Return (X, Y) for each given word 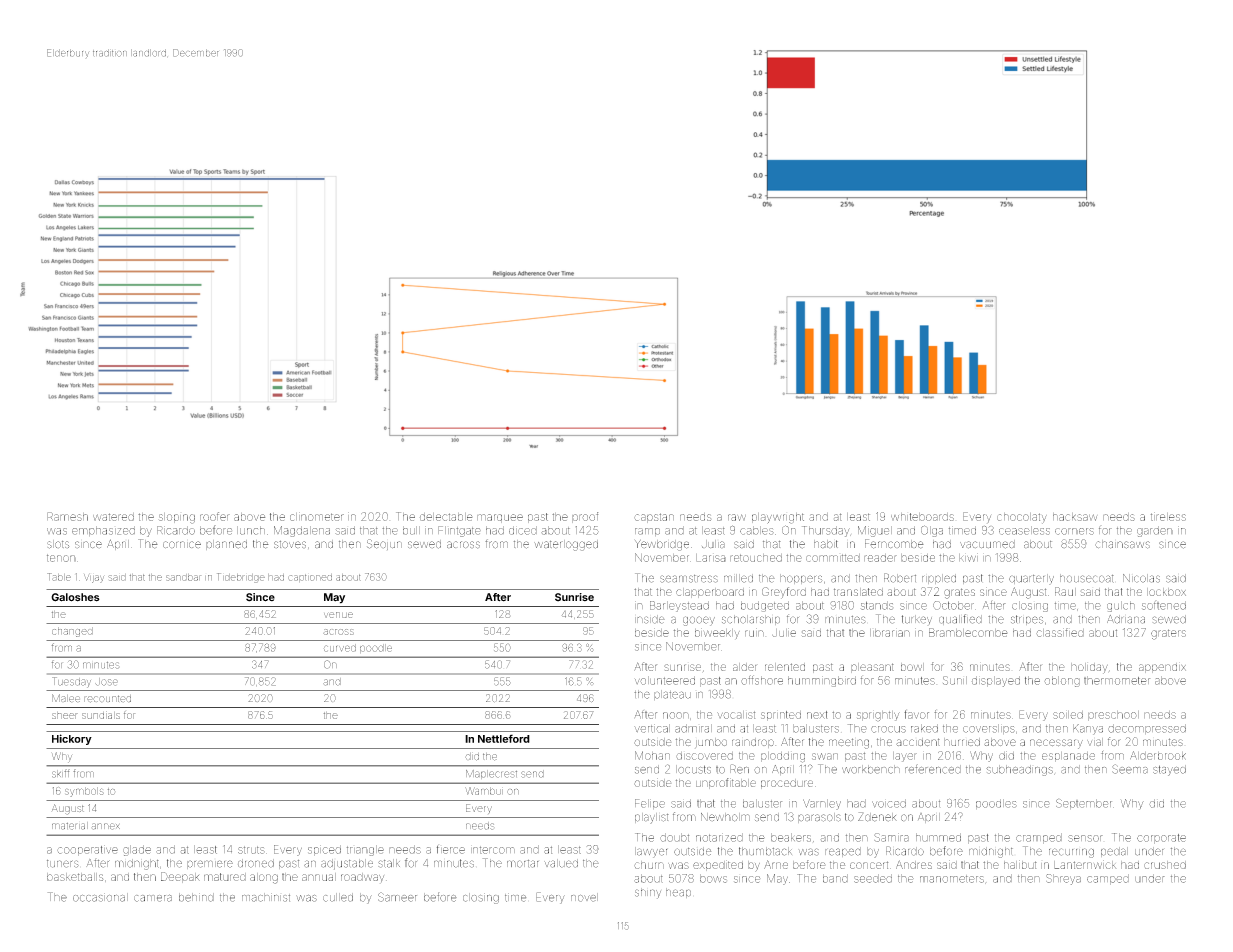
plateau (672, 695)
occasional (100, 897)
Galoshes (75, 597)
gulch (1121, 606)
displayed (996, 681)
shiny (648, 893)
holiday (1089, 668)
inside (650, 619)
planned (226, 545)
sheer (65, 715)
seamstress (689, 579)
